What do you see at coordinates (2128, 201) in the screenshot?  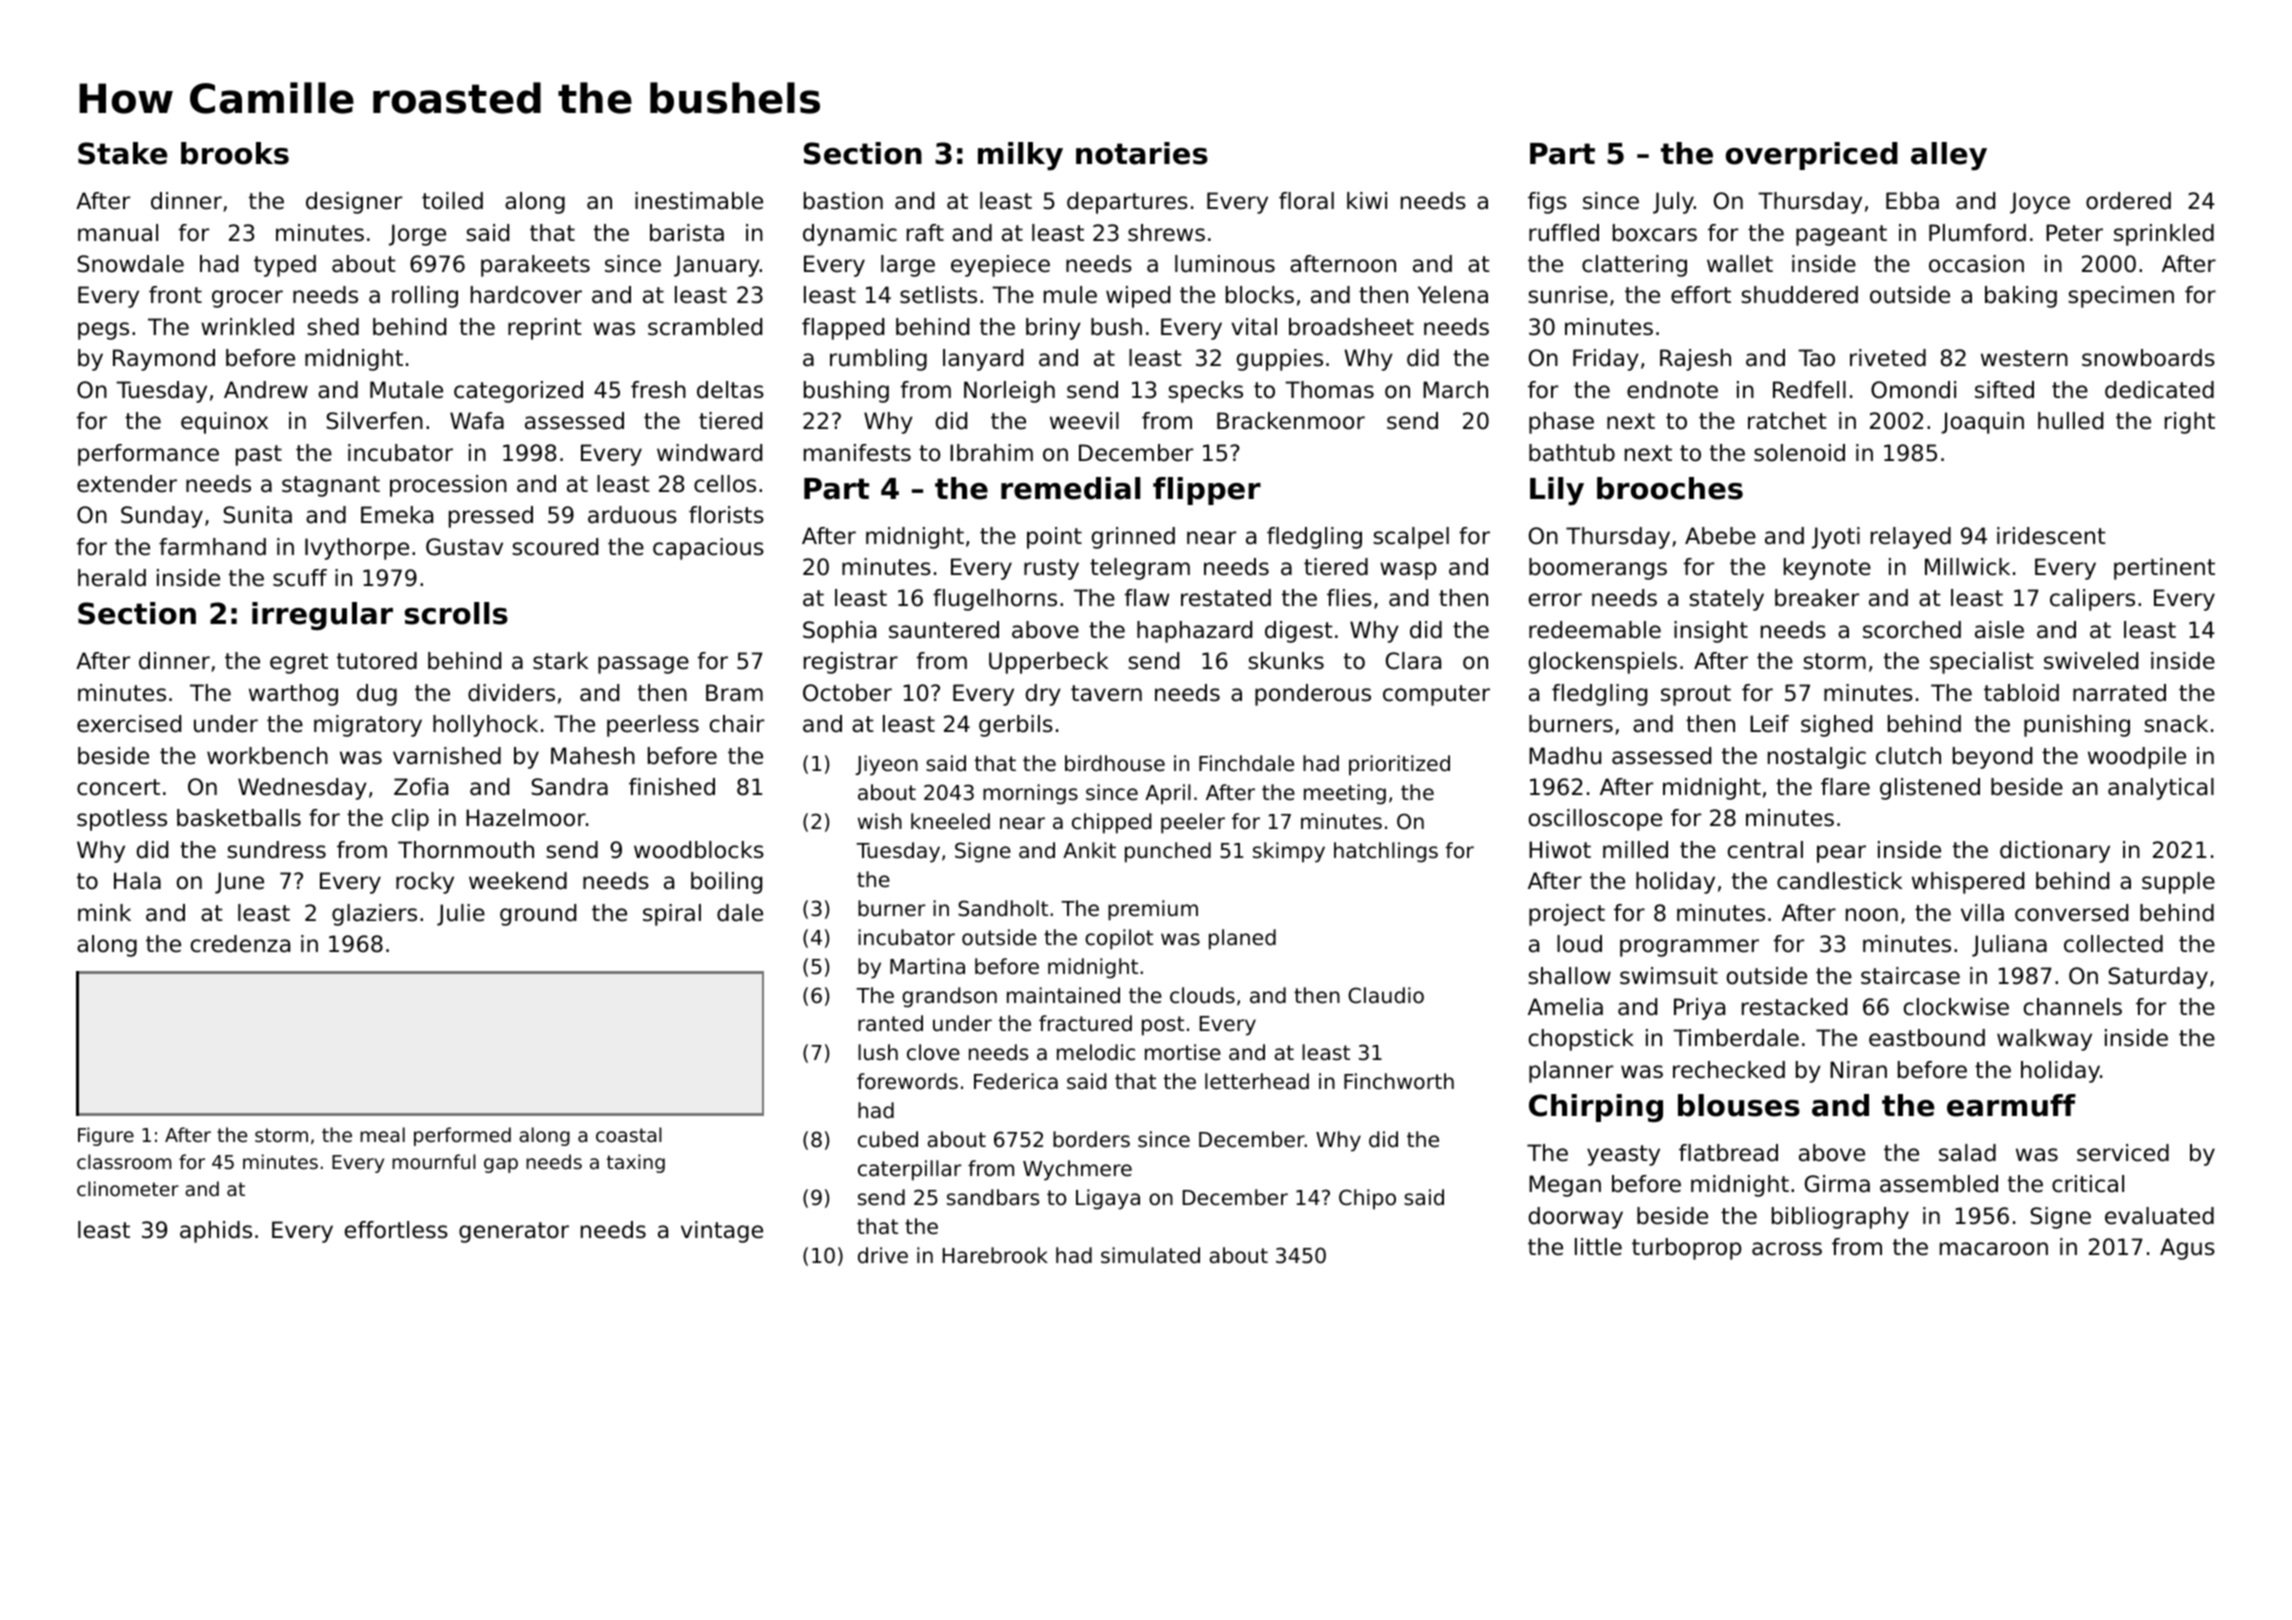 I see `ordered` at bounding box center [2128, 201].
